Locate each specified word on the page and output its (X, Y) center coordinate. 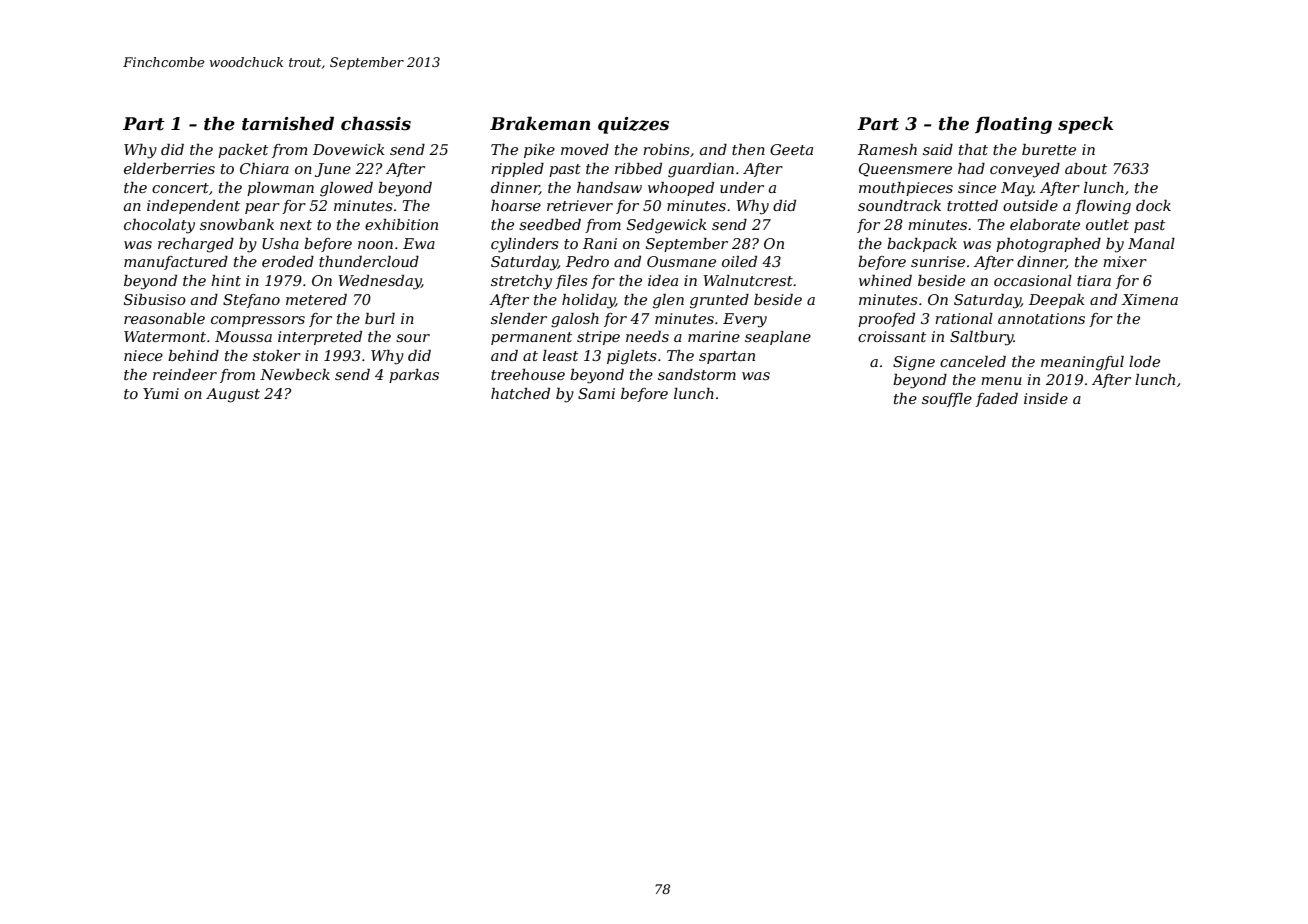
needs (647, 336)
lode (1144, 361)
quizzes (633, 125)
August (233, 395)
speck (1086, 125)
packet (243, 151)
